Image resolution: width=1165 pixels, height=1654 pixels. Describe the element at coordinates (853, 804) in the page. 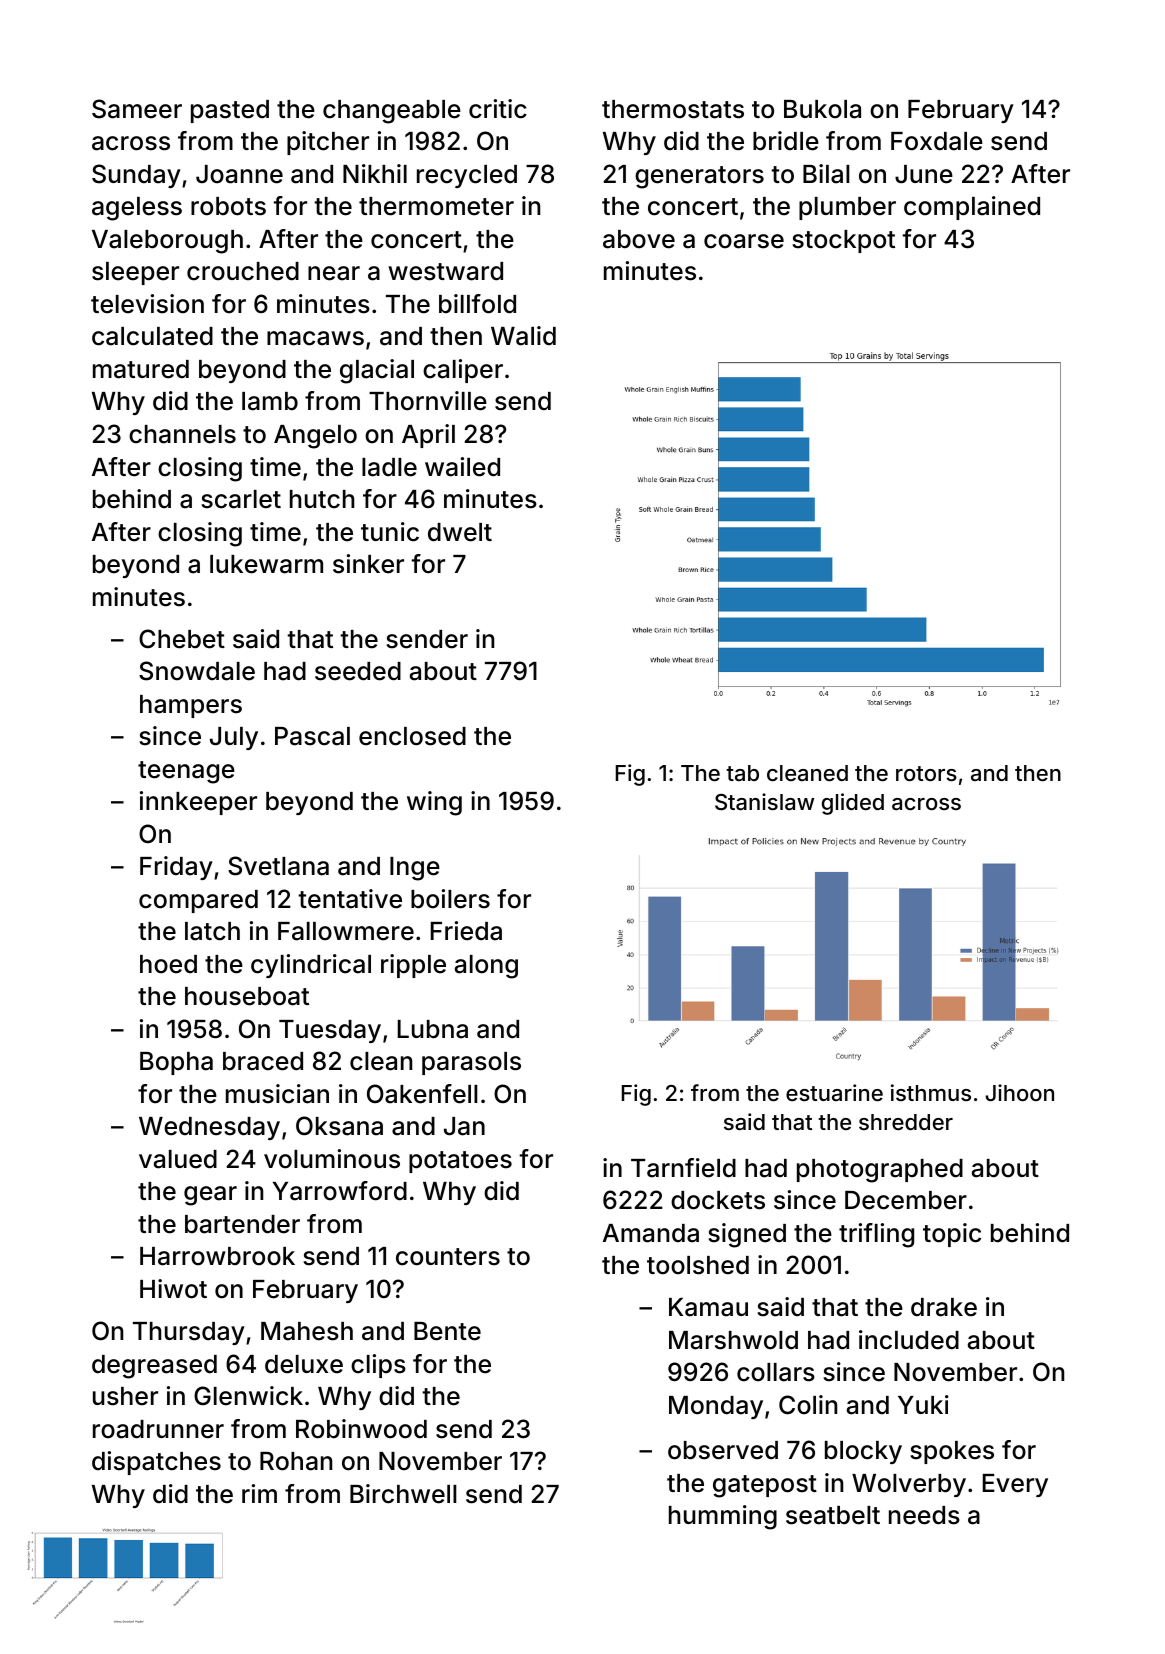

I see `glided` at that location.
